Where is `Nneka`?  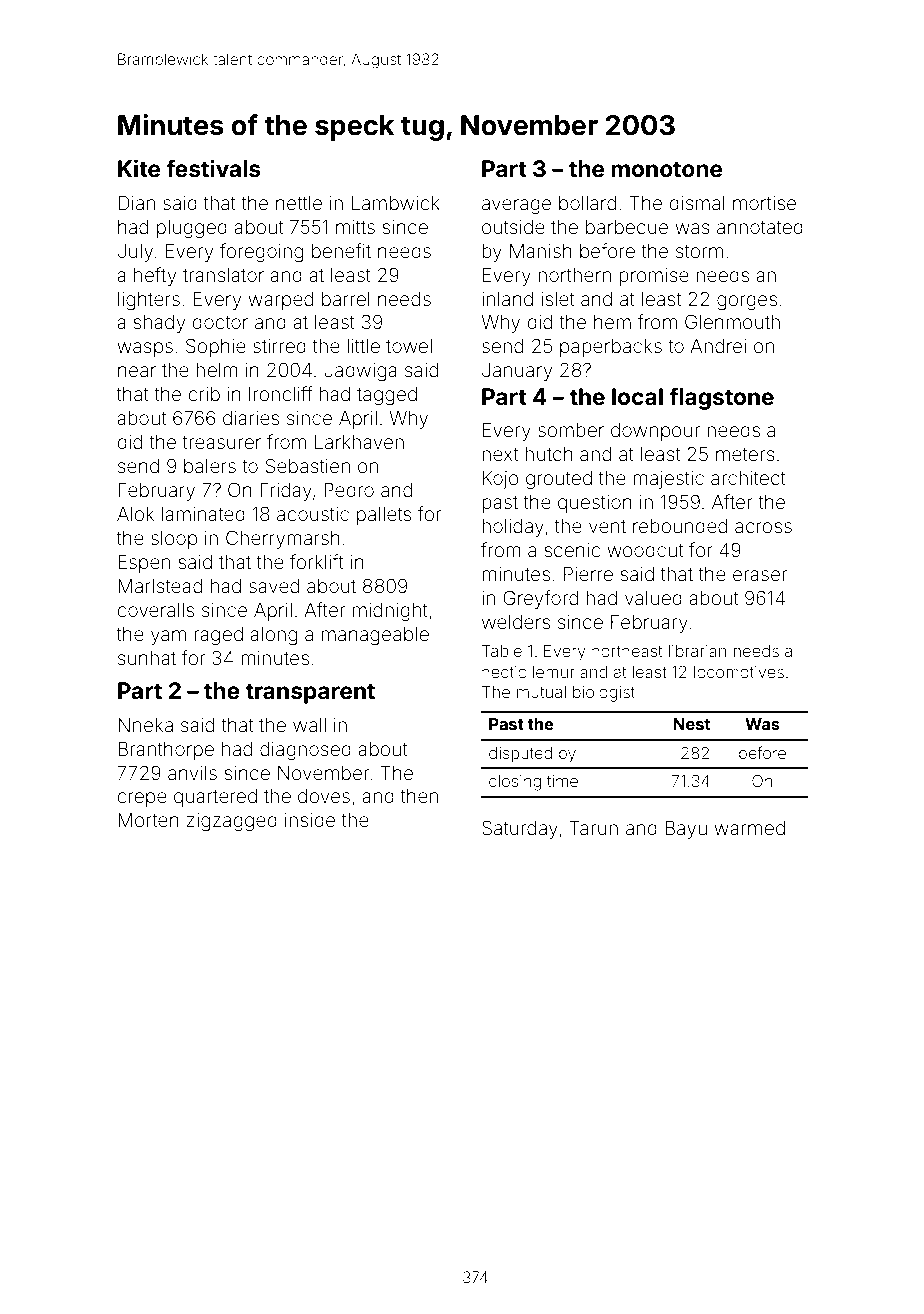 Nneka is located at coordinates (145, 725).
